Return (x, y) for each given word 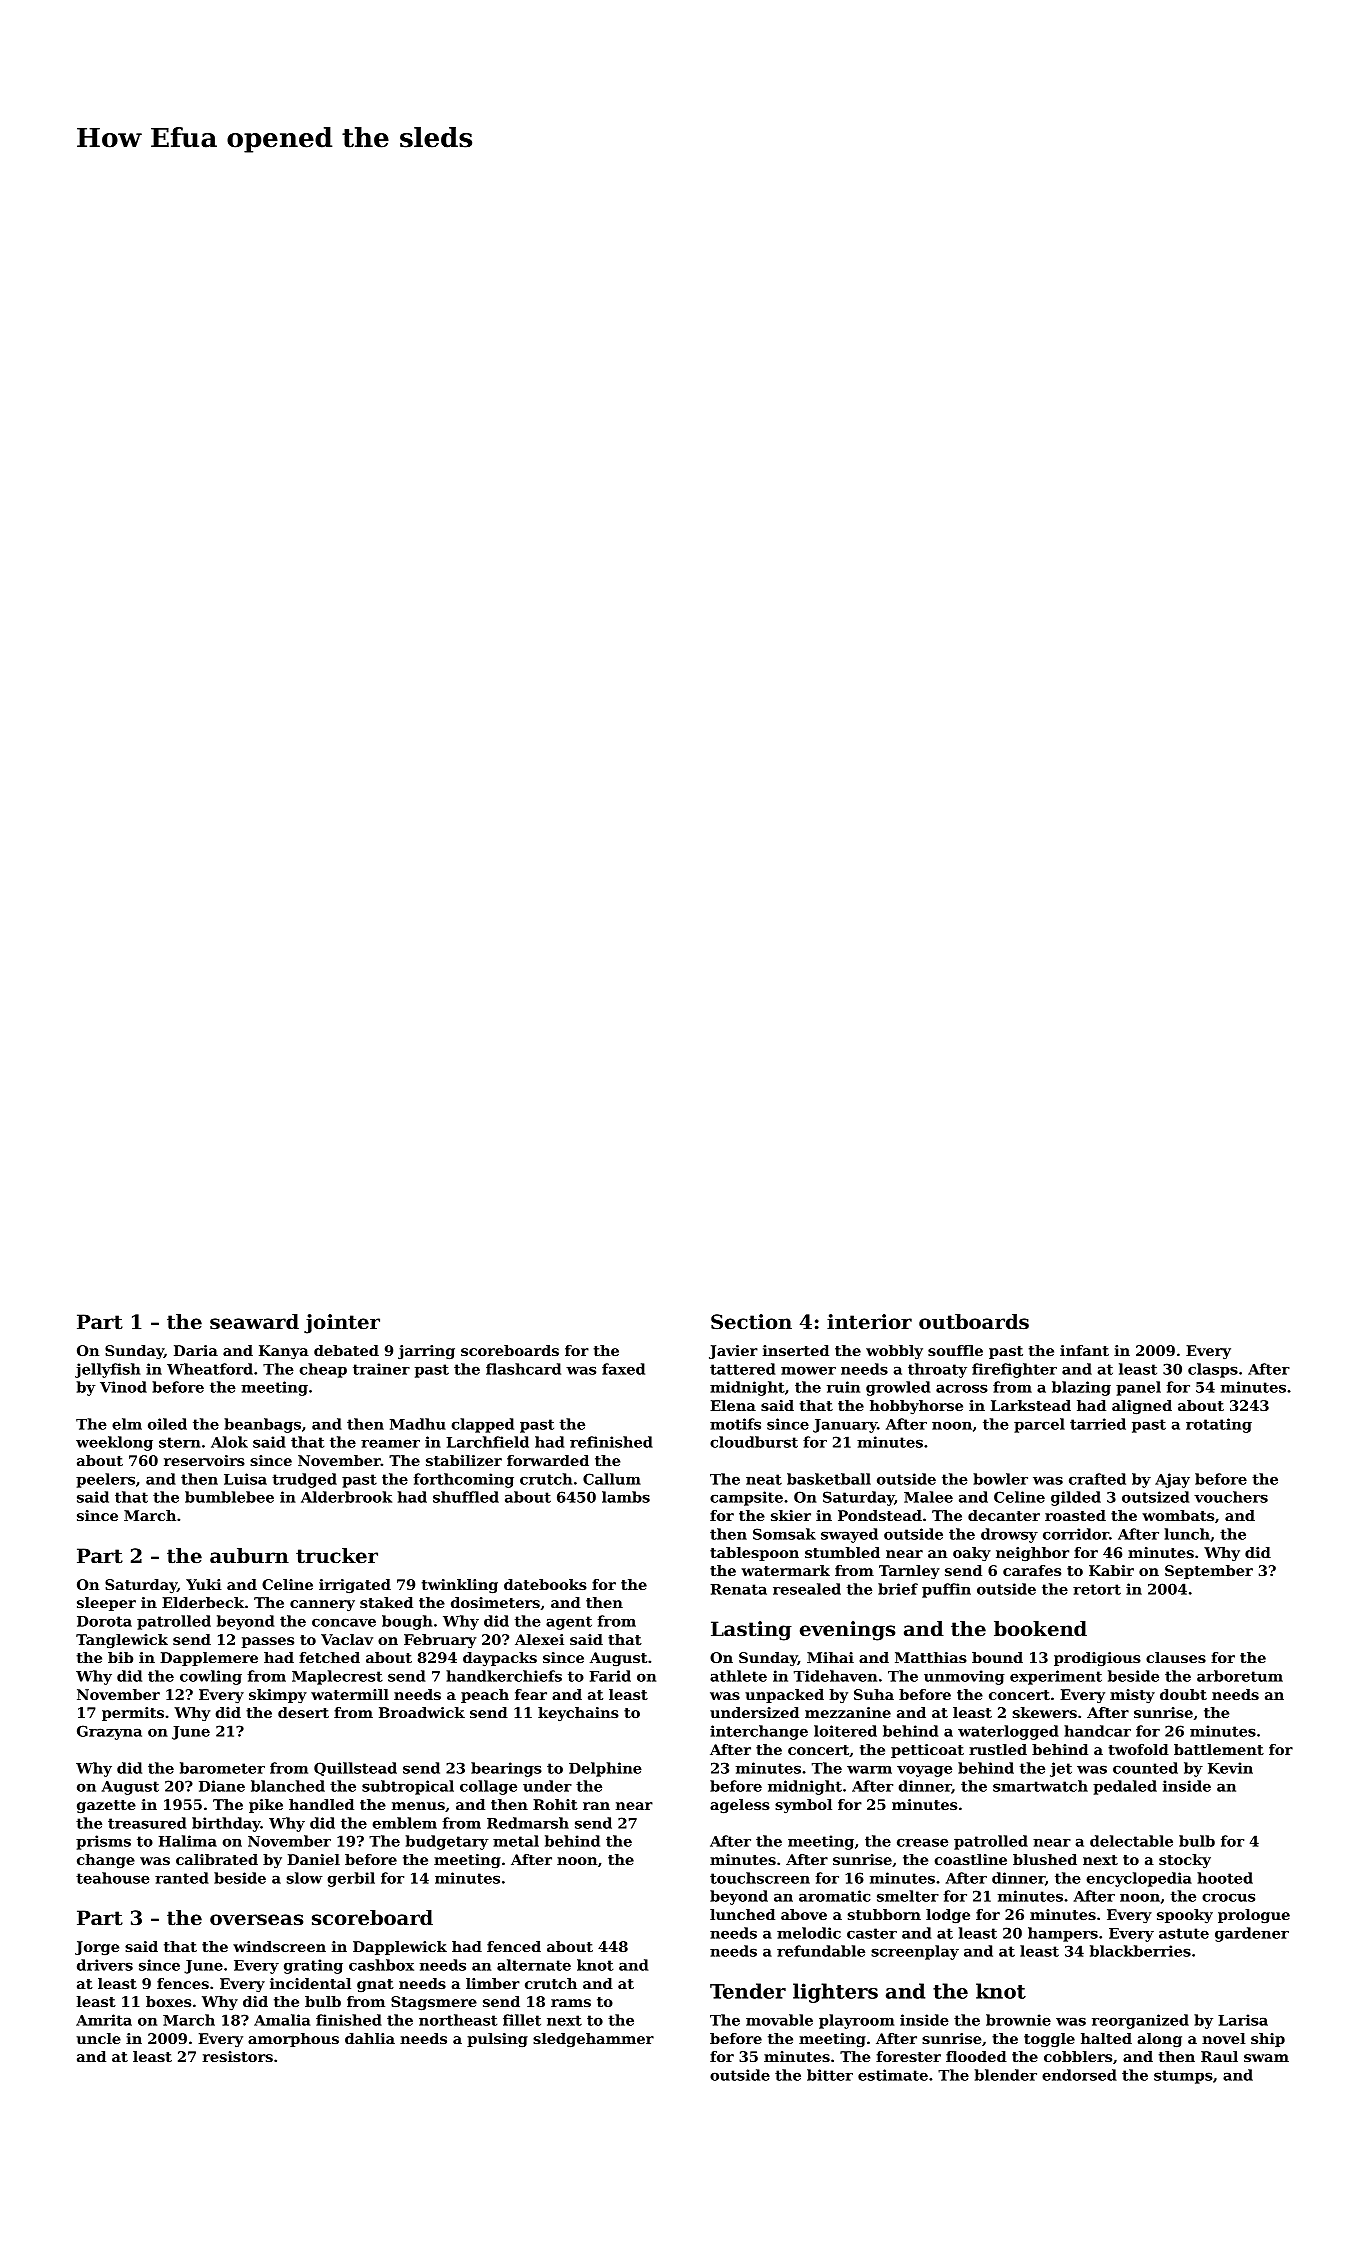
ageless (740, 1806)
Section (751, 1322)
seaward (254, 1322)
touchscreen (760, 1878)
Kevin (1230, 1768)
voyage (924, 1771)
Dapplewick (400, 1948)
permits (133, 1714)
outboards (974, 1322)
